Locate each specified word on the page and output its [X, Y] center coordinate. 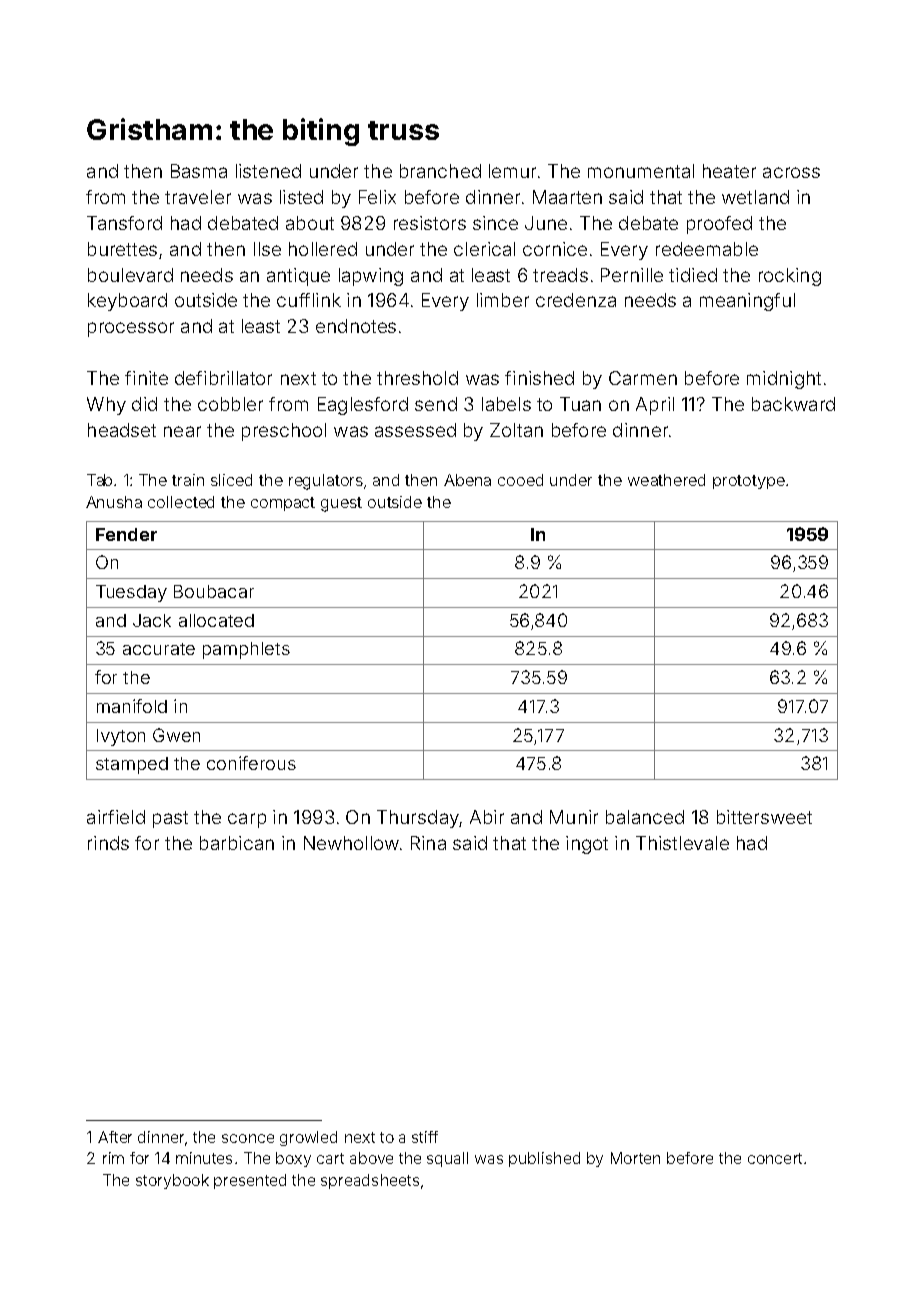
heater [729, 171]
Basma [199, 171]
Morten [635, 1158]
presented [250, 1181]
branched [440, 171]
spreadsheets [370, 1181]
